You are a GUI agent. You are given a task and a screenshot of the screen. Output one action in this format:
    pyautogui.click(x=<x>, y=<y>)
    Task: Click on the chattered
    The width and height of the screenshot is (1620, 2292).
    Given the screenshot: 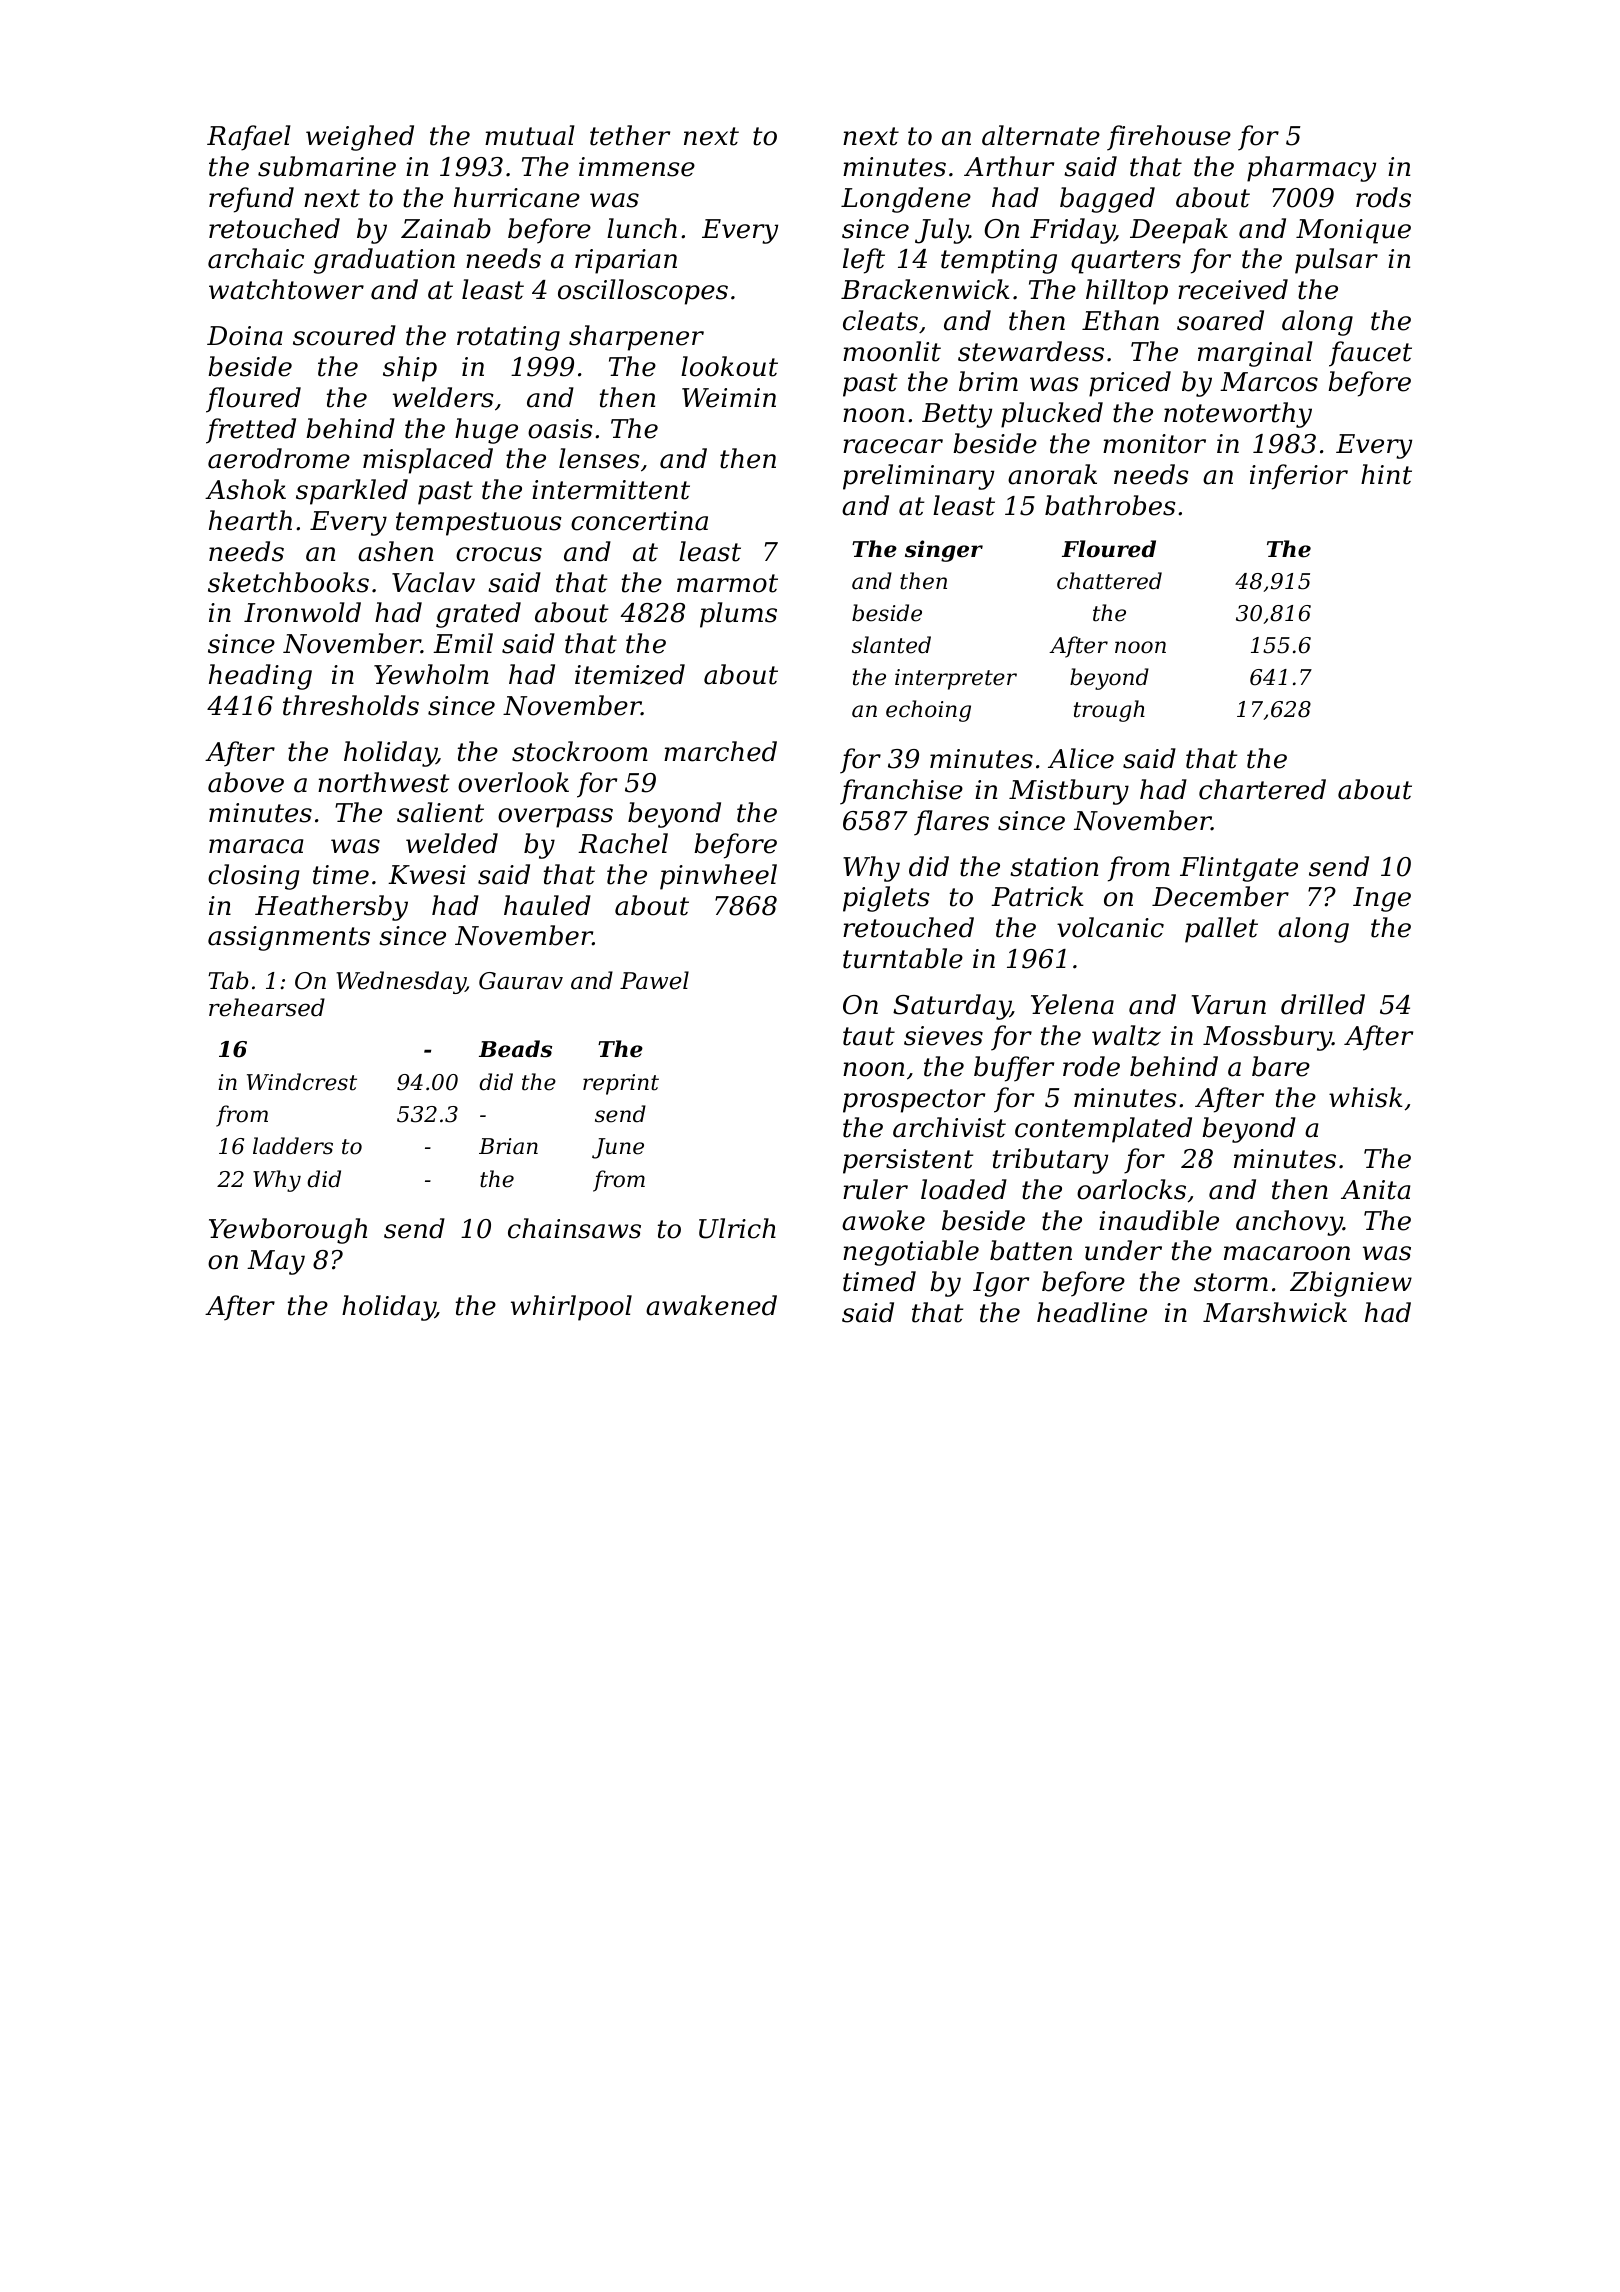 What is the action you would take?
    pyautogui.click(x=1109, y=581)
